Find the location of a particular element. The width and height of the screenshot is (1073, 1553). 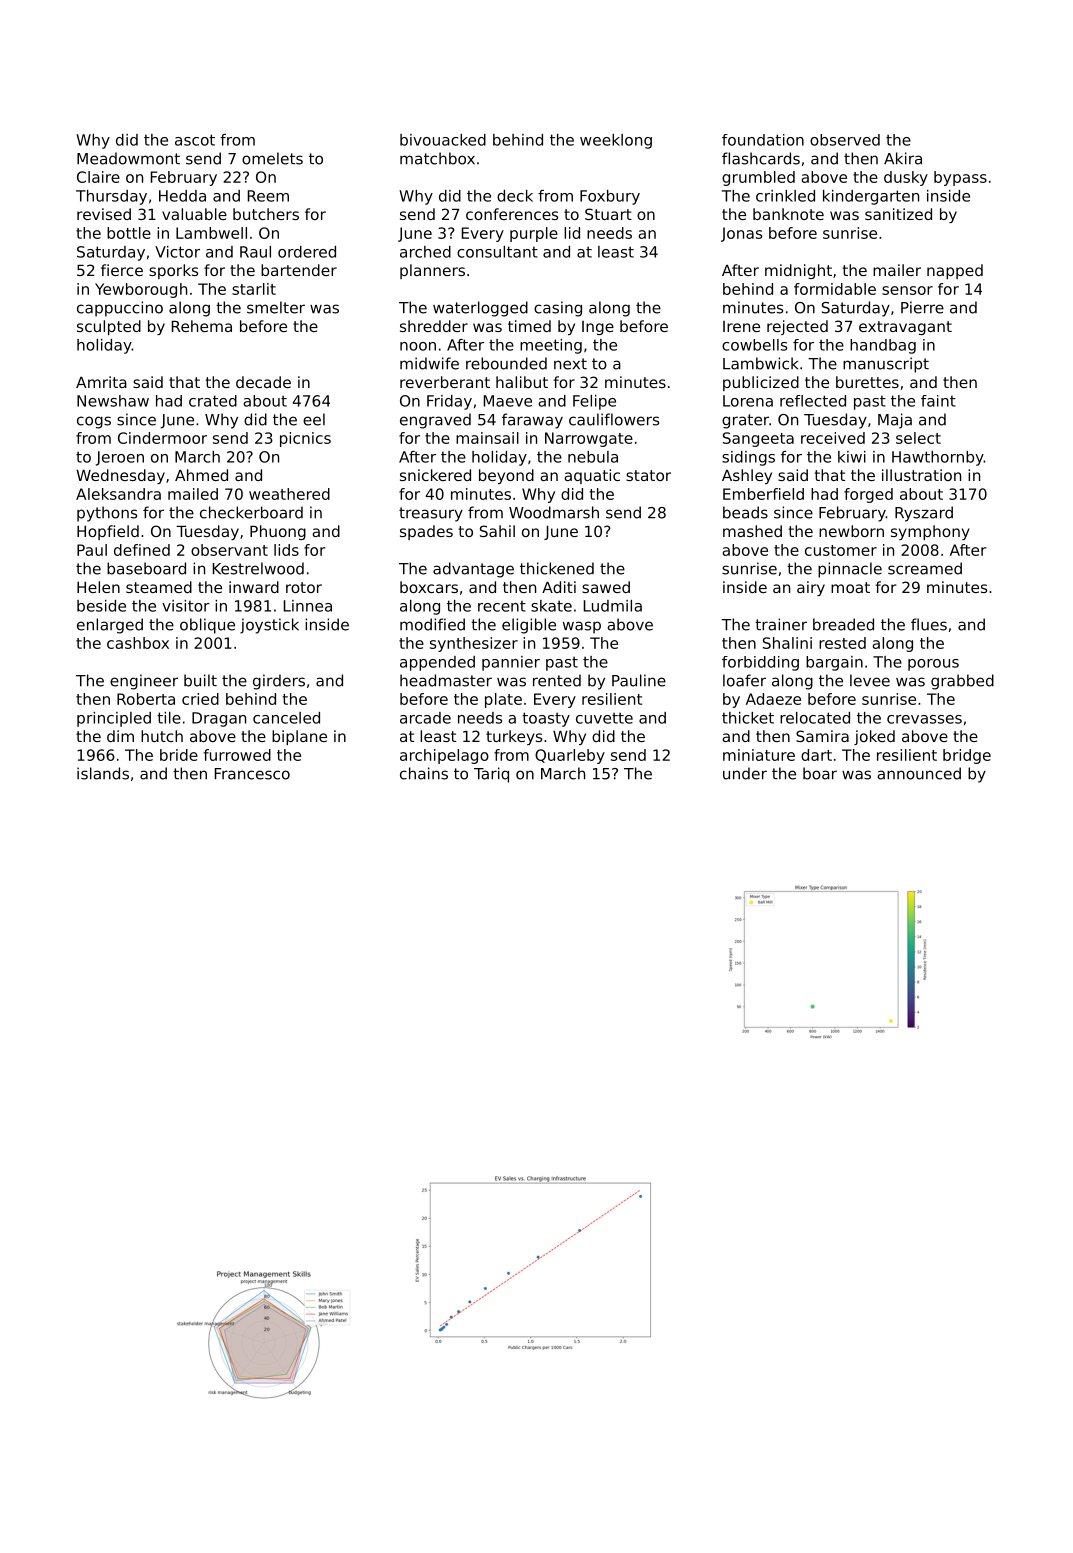

Aleksandra is located at coordinates (118, 494).
